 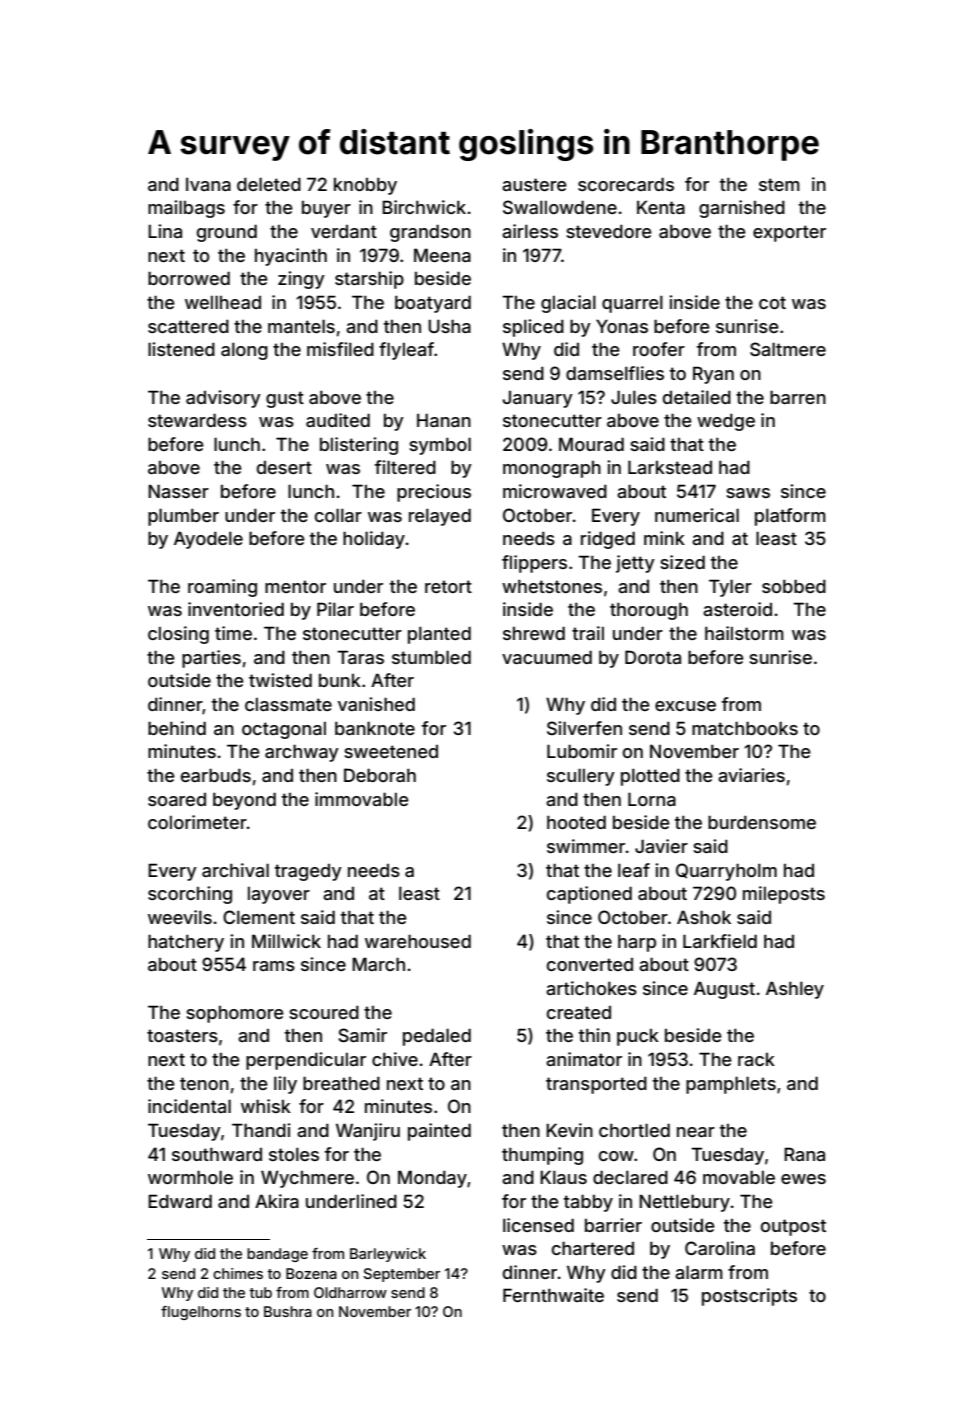 What do you see at coordinates (745, 728) in the screenshot?
I see `matchbooks` at bounding box center [745, 728].
